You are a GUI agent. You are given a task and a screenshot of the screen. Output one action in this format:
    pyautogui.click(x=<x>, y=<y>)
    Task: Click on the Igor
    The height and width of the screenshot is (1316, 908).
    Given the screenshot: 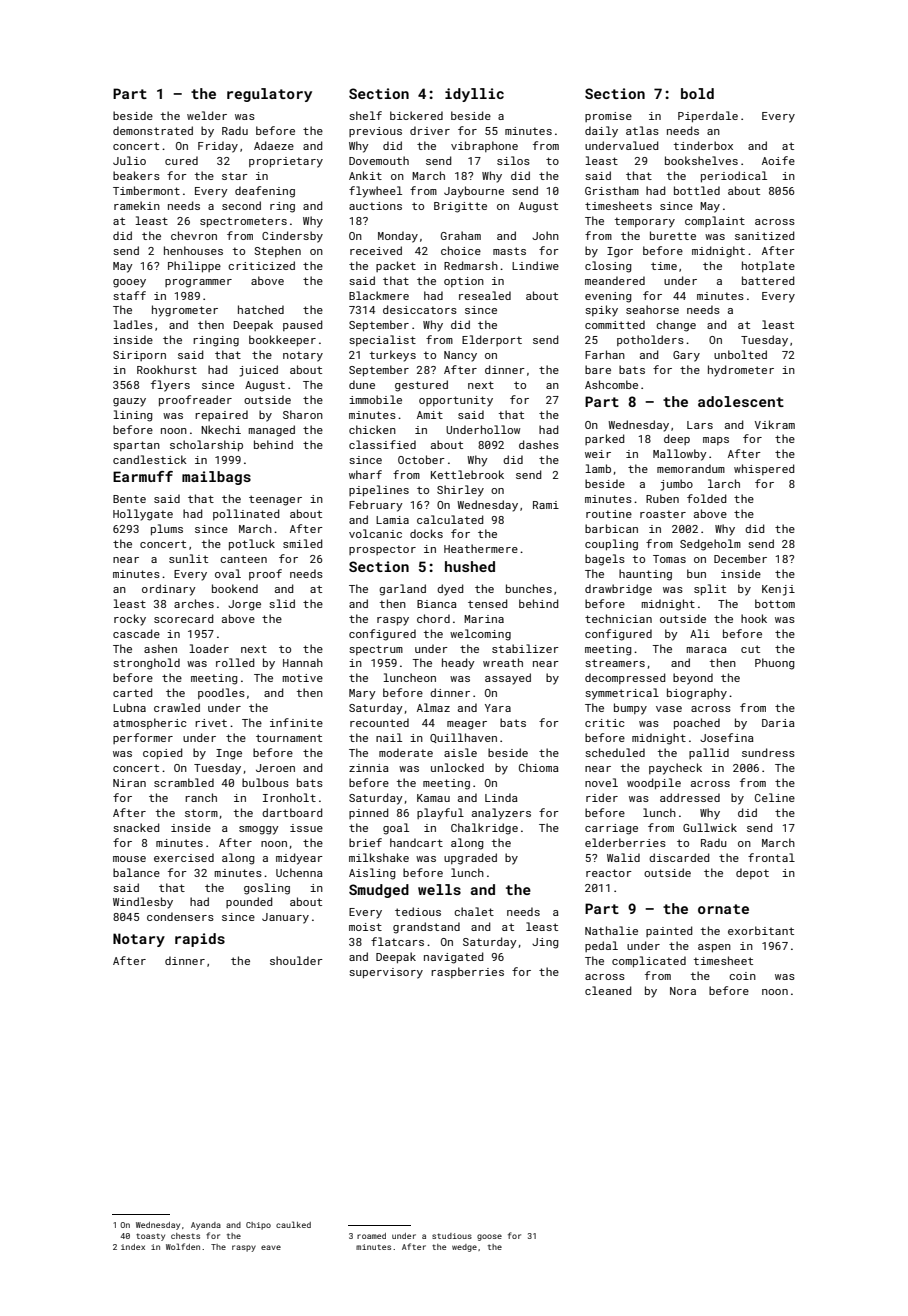 What is the action you would take?
    pyautogui.click(x=620, y=252)
